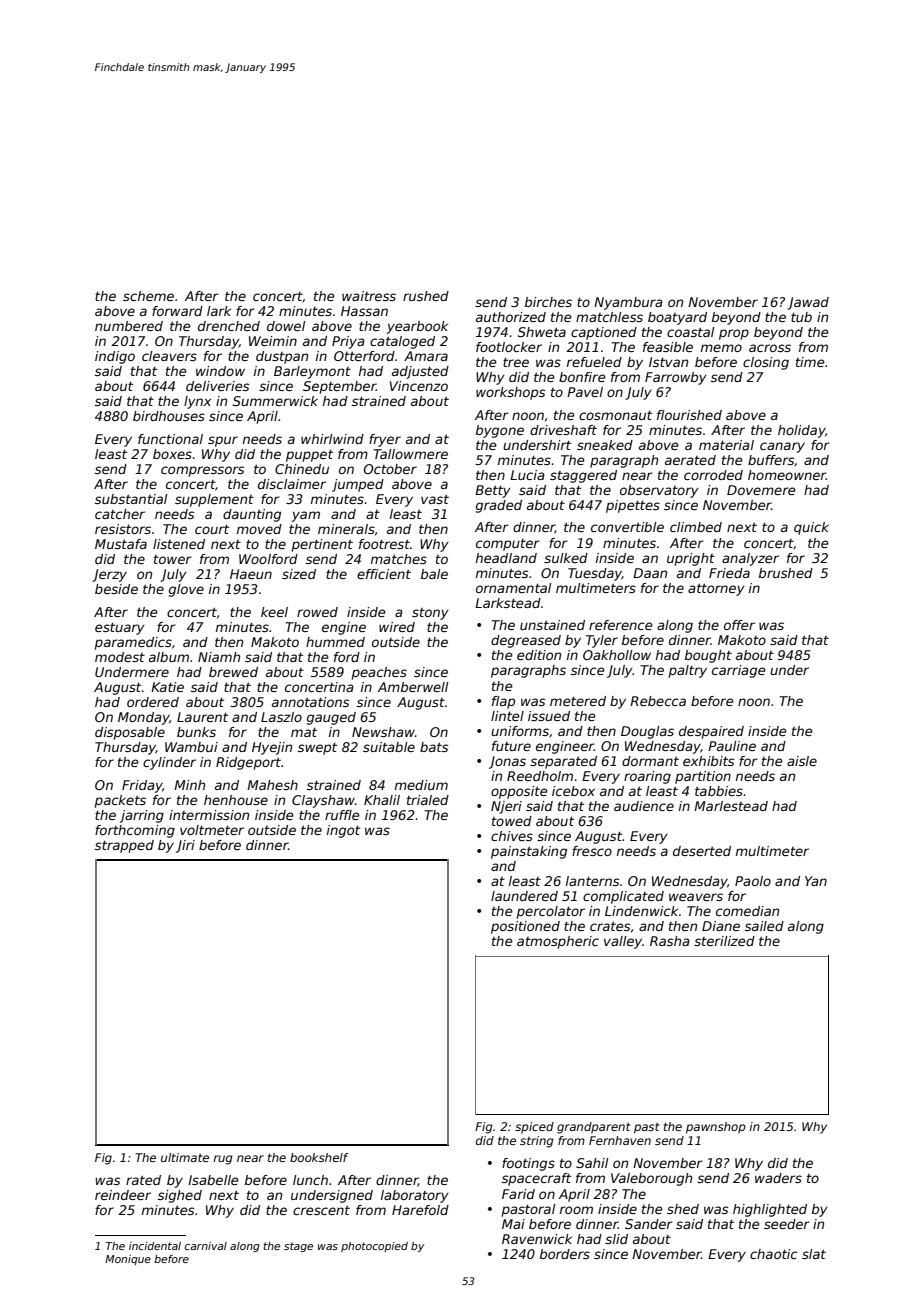  What do you see at coordinates (702, 851) in the screenshot?
I see `deserted` at bounding box center [702, 851].
